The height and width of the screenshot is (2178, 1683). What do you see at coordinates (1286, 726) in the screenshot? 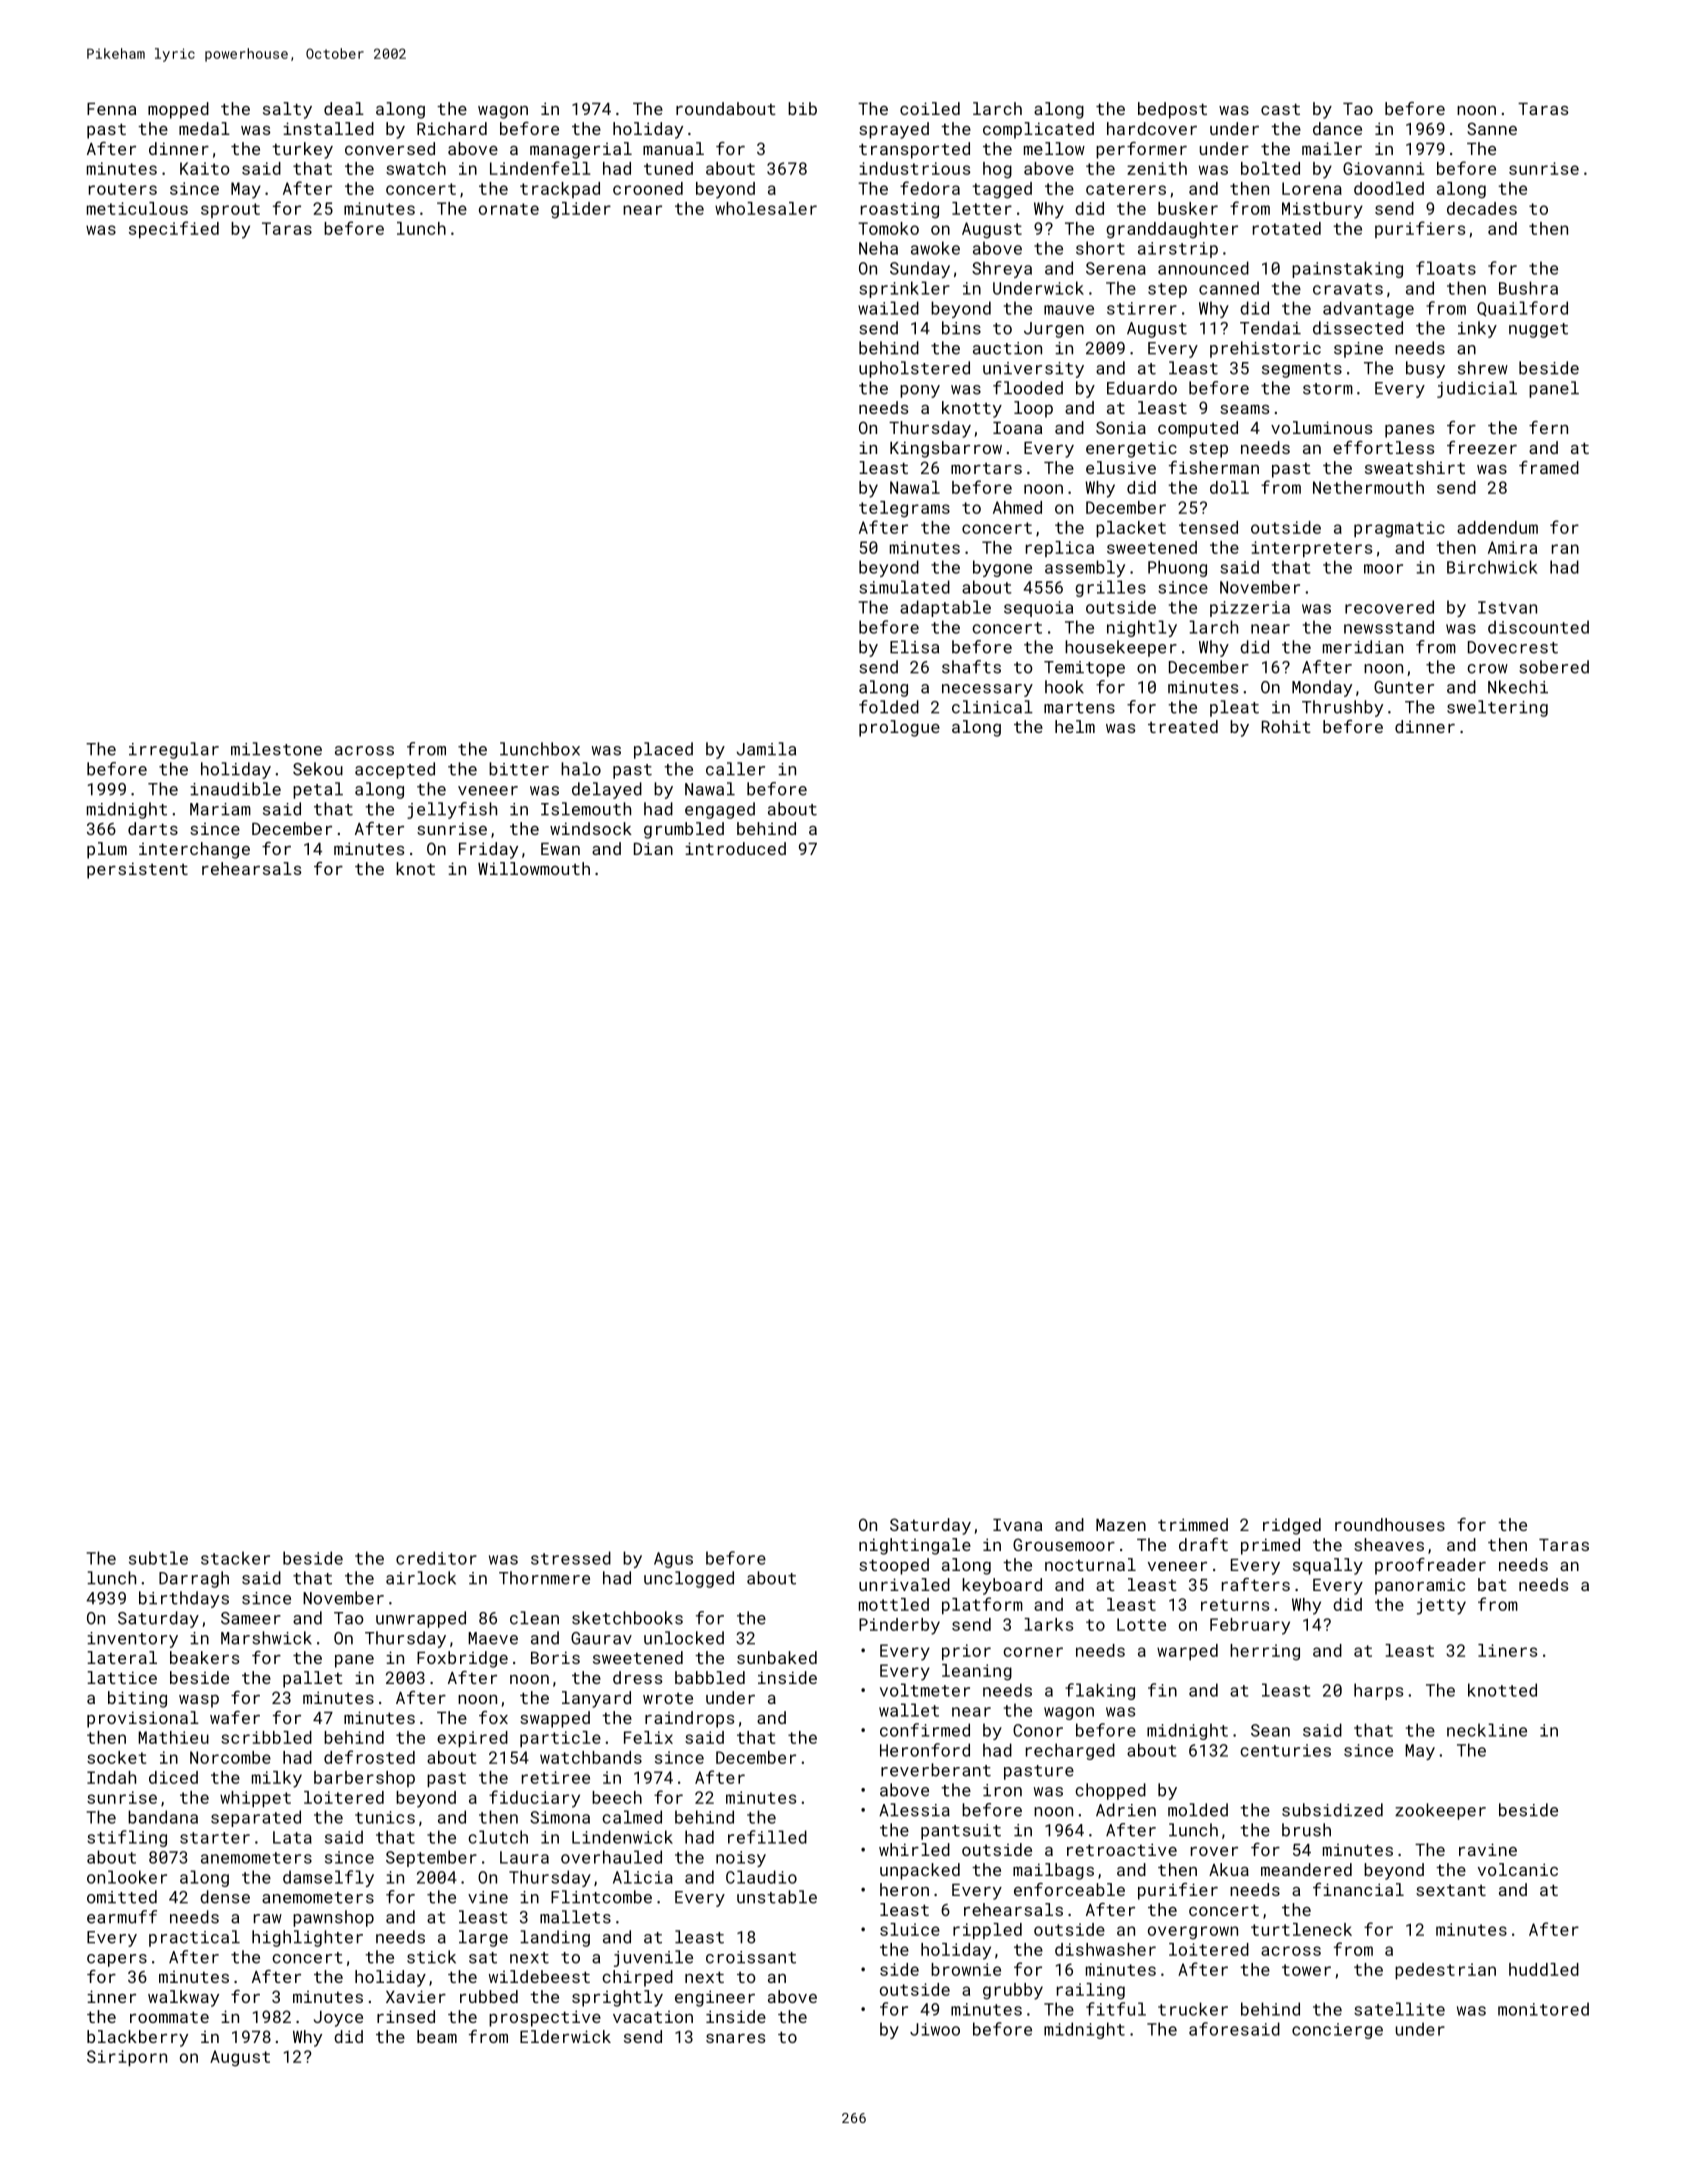
I see `Rohit` at bounding box center [1286, 726].
